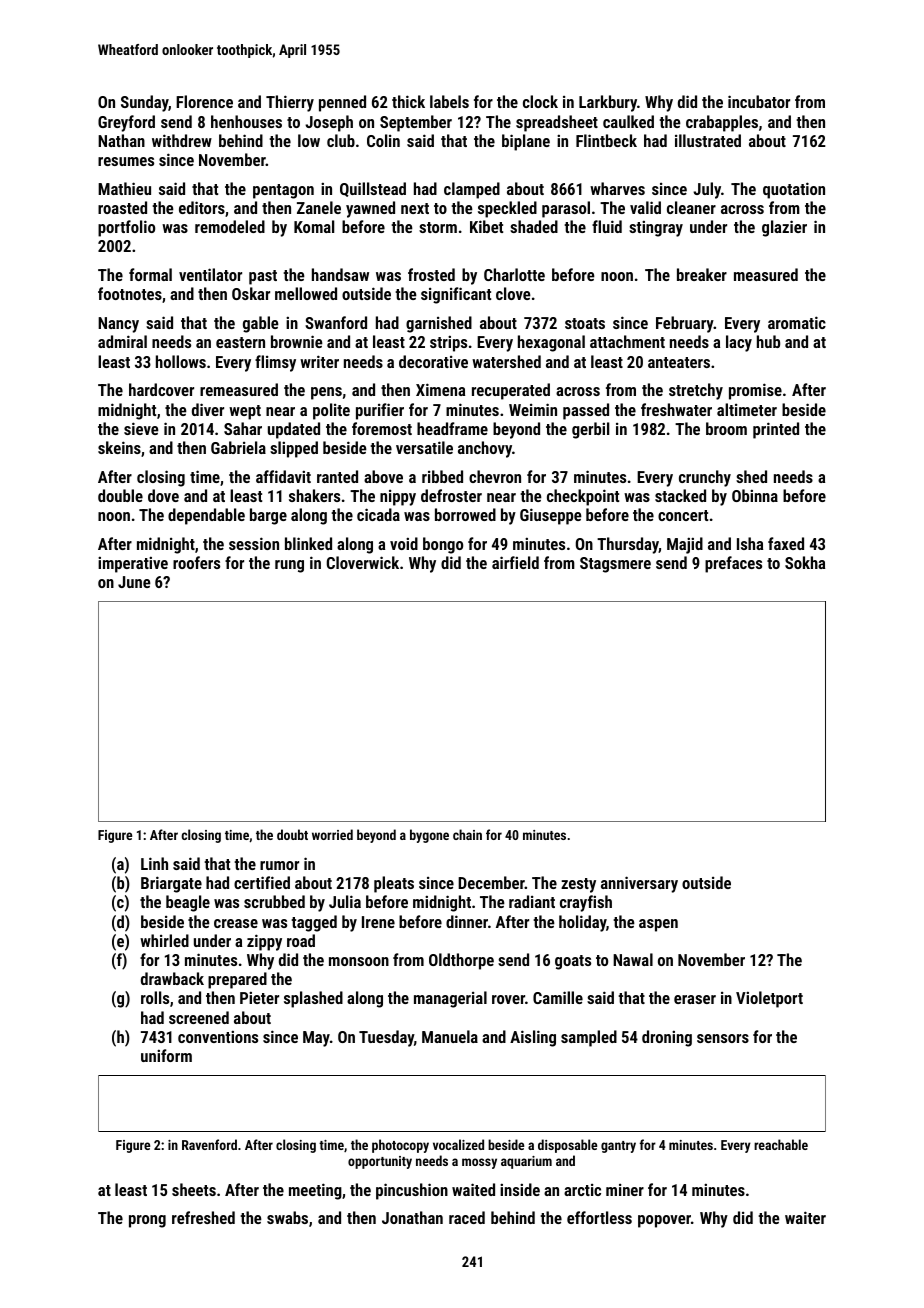 The width and height of the document is (924, 1308). Describe the element at coordinates (408, 101) in the document. I see `thick` at that location.
